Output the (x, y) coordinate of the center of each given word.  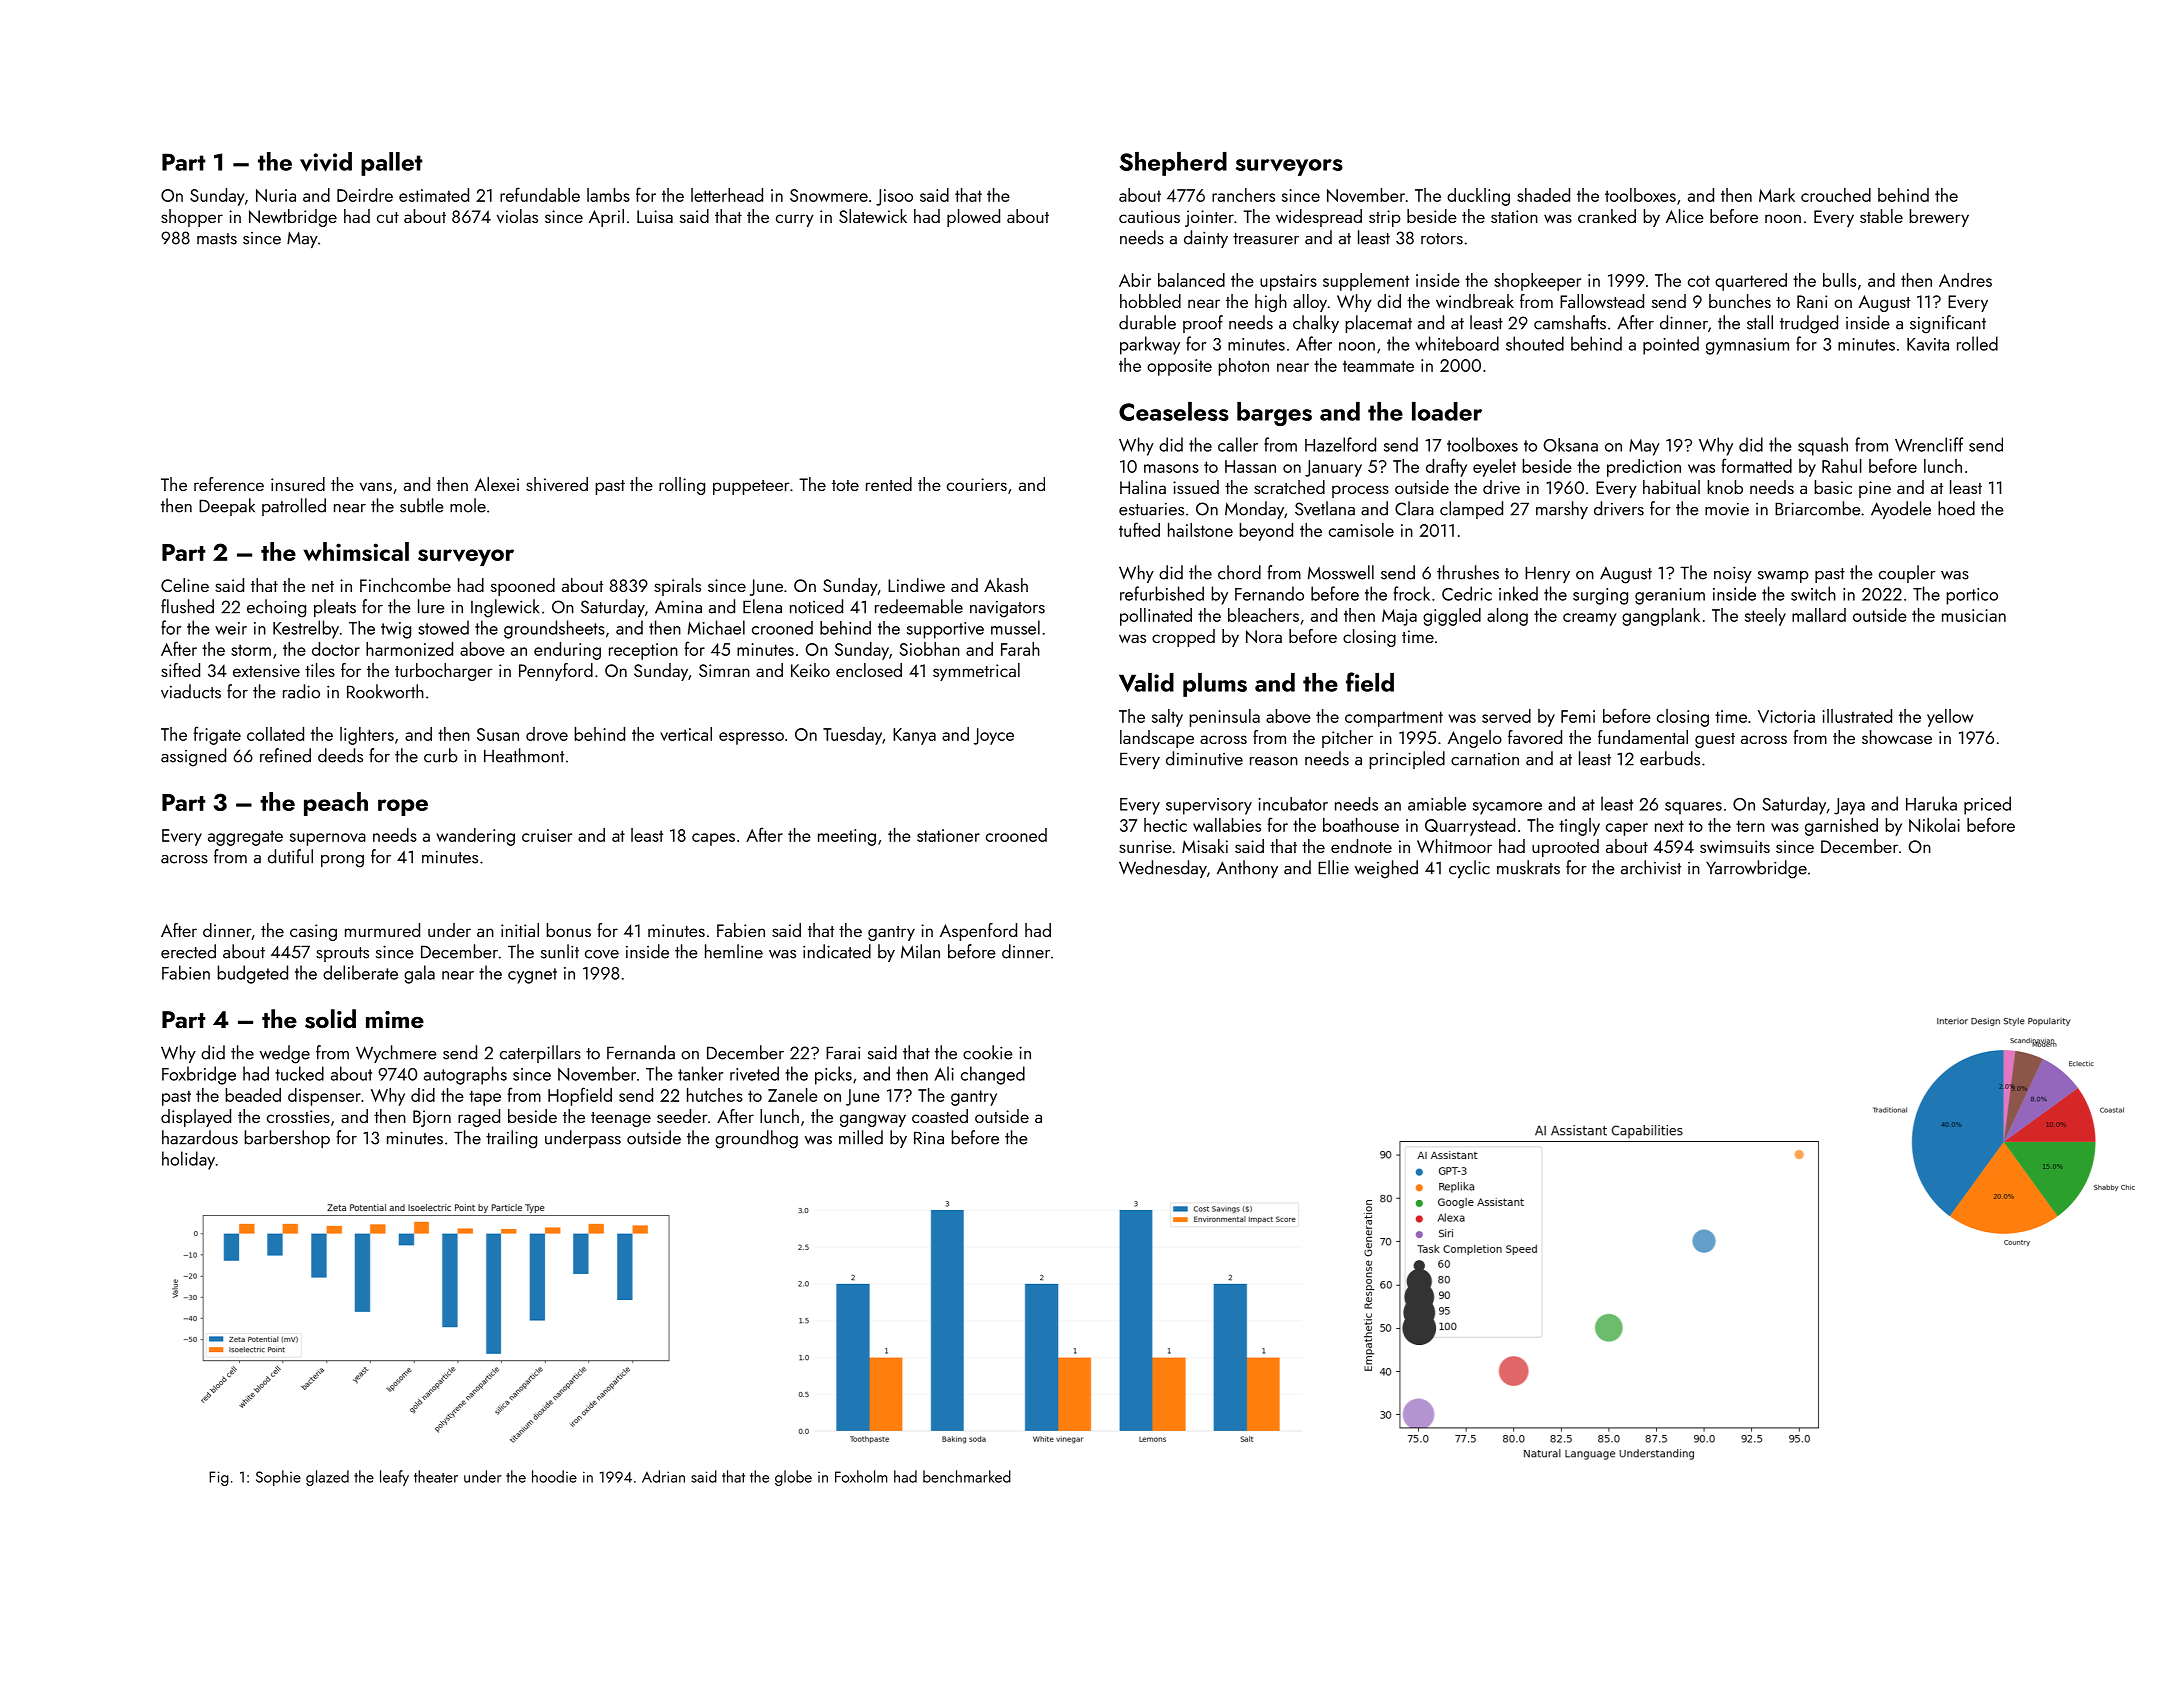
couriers (977, 484)
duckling (1478, 197)
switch (1813, 593)
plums (1215, 685)
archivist (1651, 867)
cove (602, 954)
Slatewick (873, 216)
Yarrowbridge (1756, 869)
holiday (188, 1160)
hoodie (554, 1476)
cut (388, 217)
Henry (1547, 574)
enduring (567, 651)
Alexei (497, 484)
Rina (929, 1138)
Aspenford (978, 932)
